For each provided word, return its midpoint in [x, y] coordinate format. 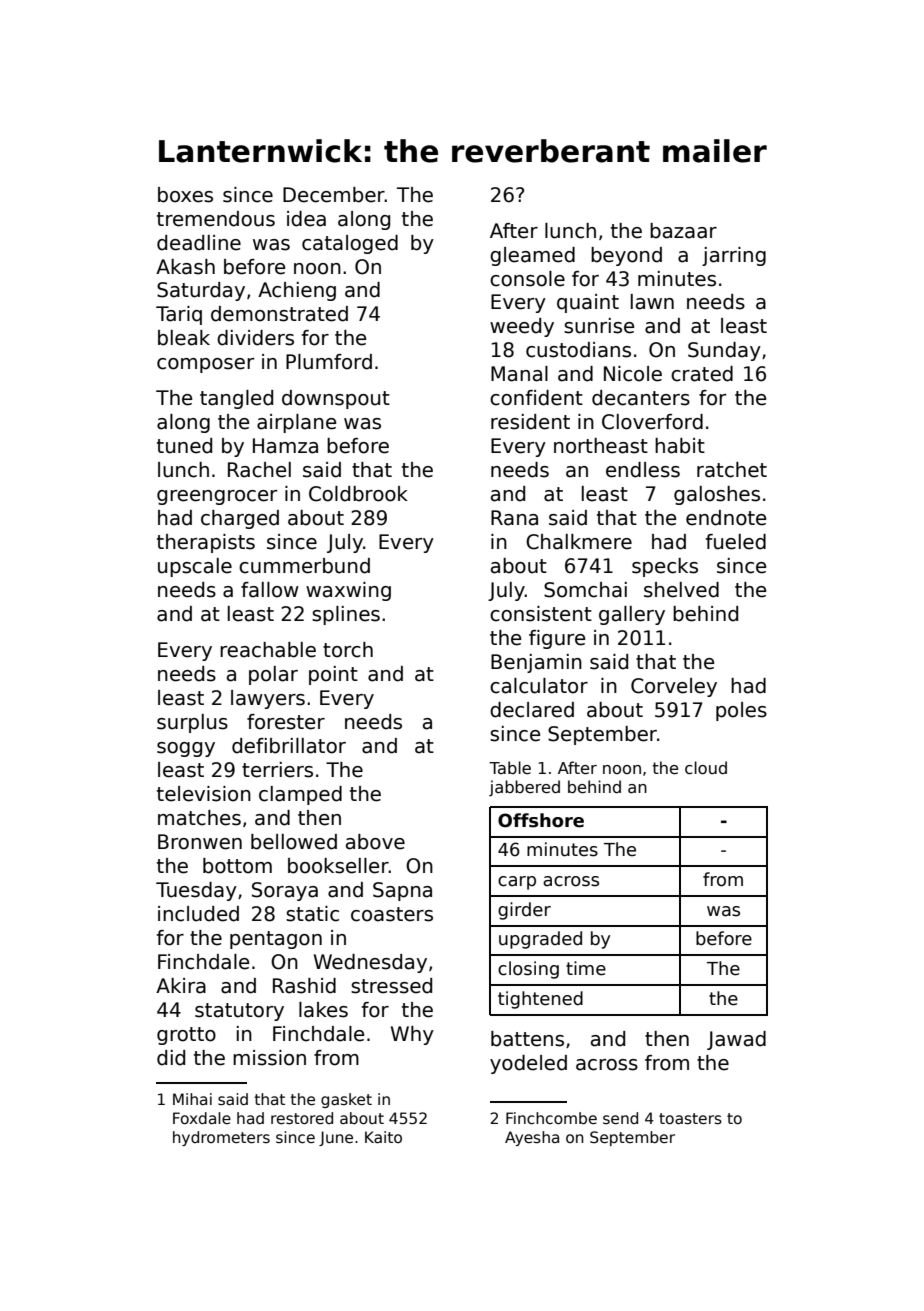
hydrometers [221, 1138]
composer [205, 365]
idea [306, 219]
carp [517, 883]
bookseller [338, 866]
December [334, 195]
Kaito [383, 1137]
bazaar [683, 231]
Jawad [736, 1040]
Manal [519, 374]
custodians [578, 350]
